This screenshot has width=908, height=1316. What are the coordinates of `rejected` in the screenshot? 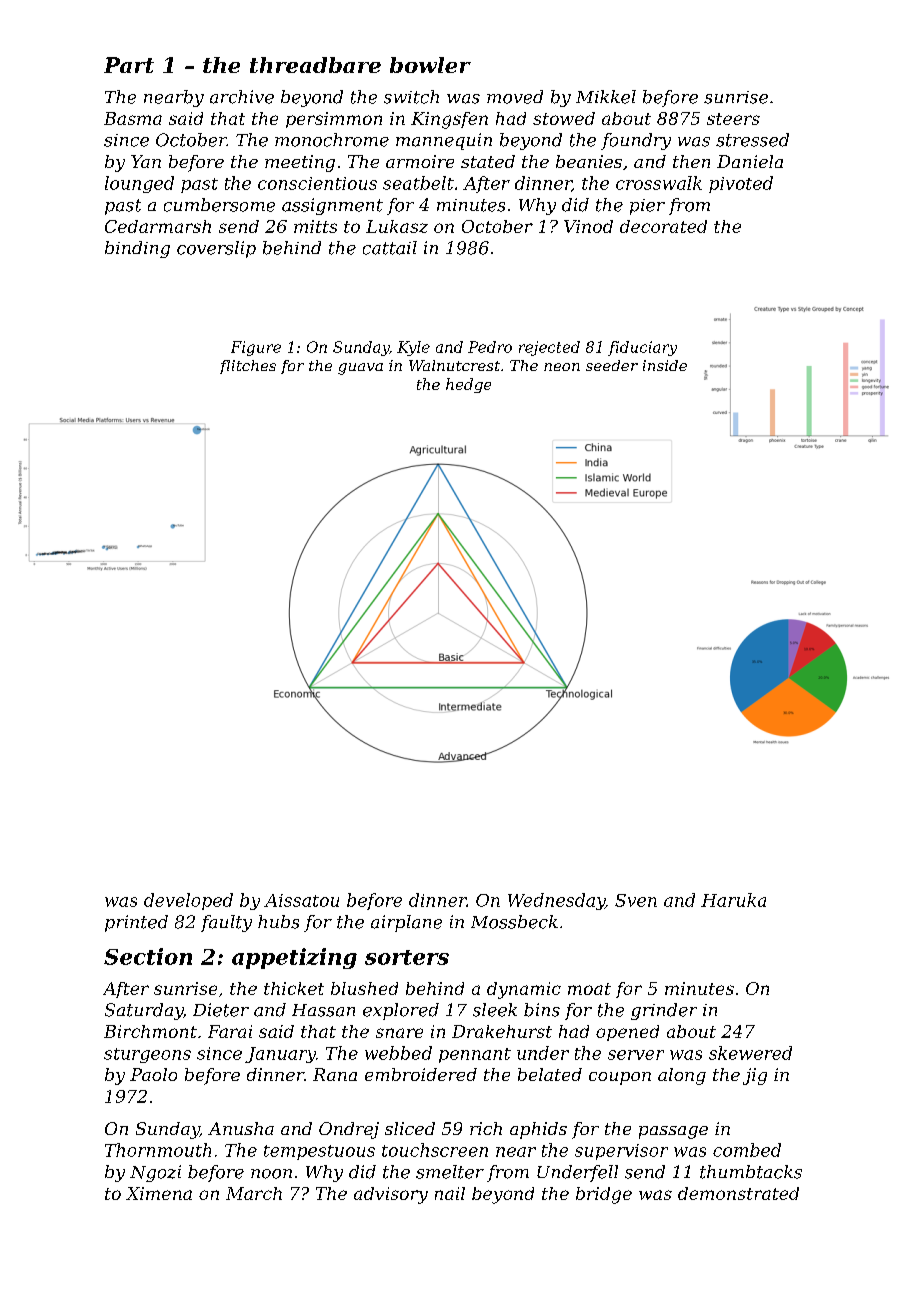 It's located at (549, 348).
